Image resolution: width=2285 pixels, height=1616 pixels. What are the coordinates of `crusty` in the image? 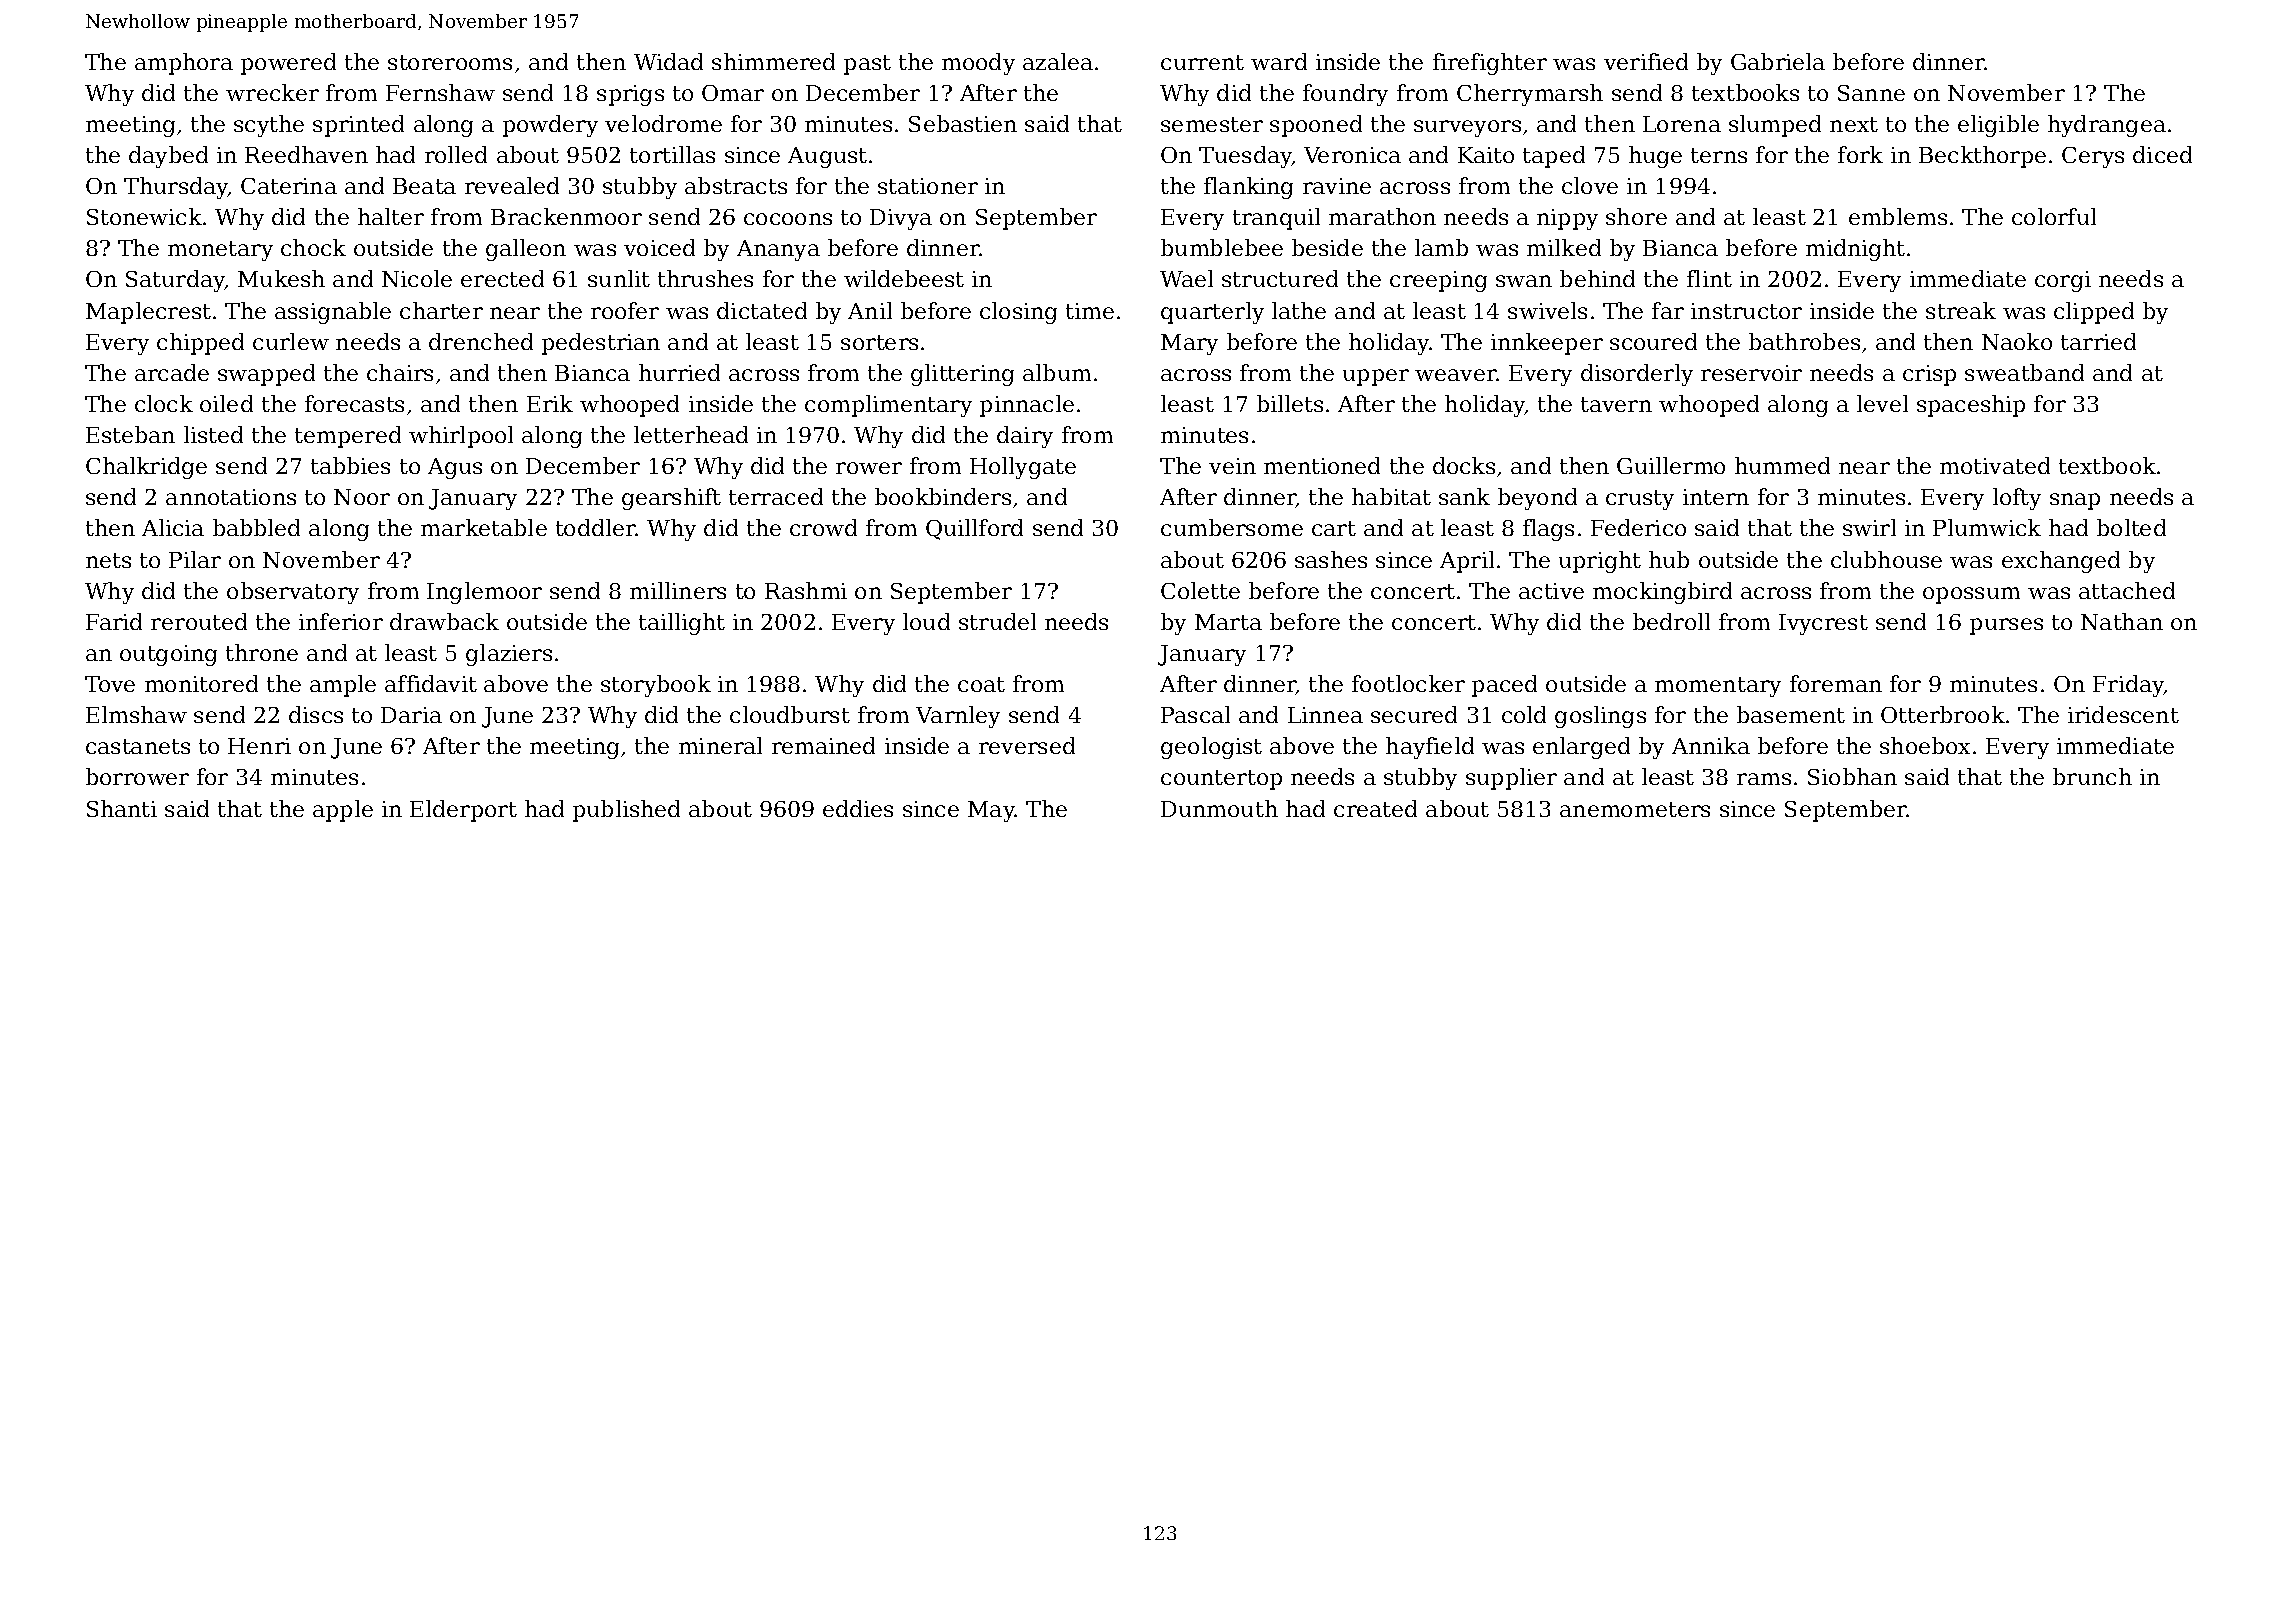 It's located at (1640, 500).
